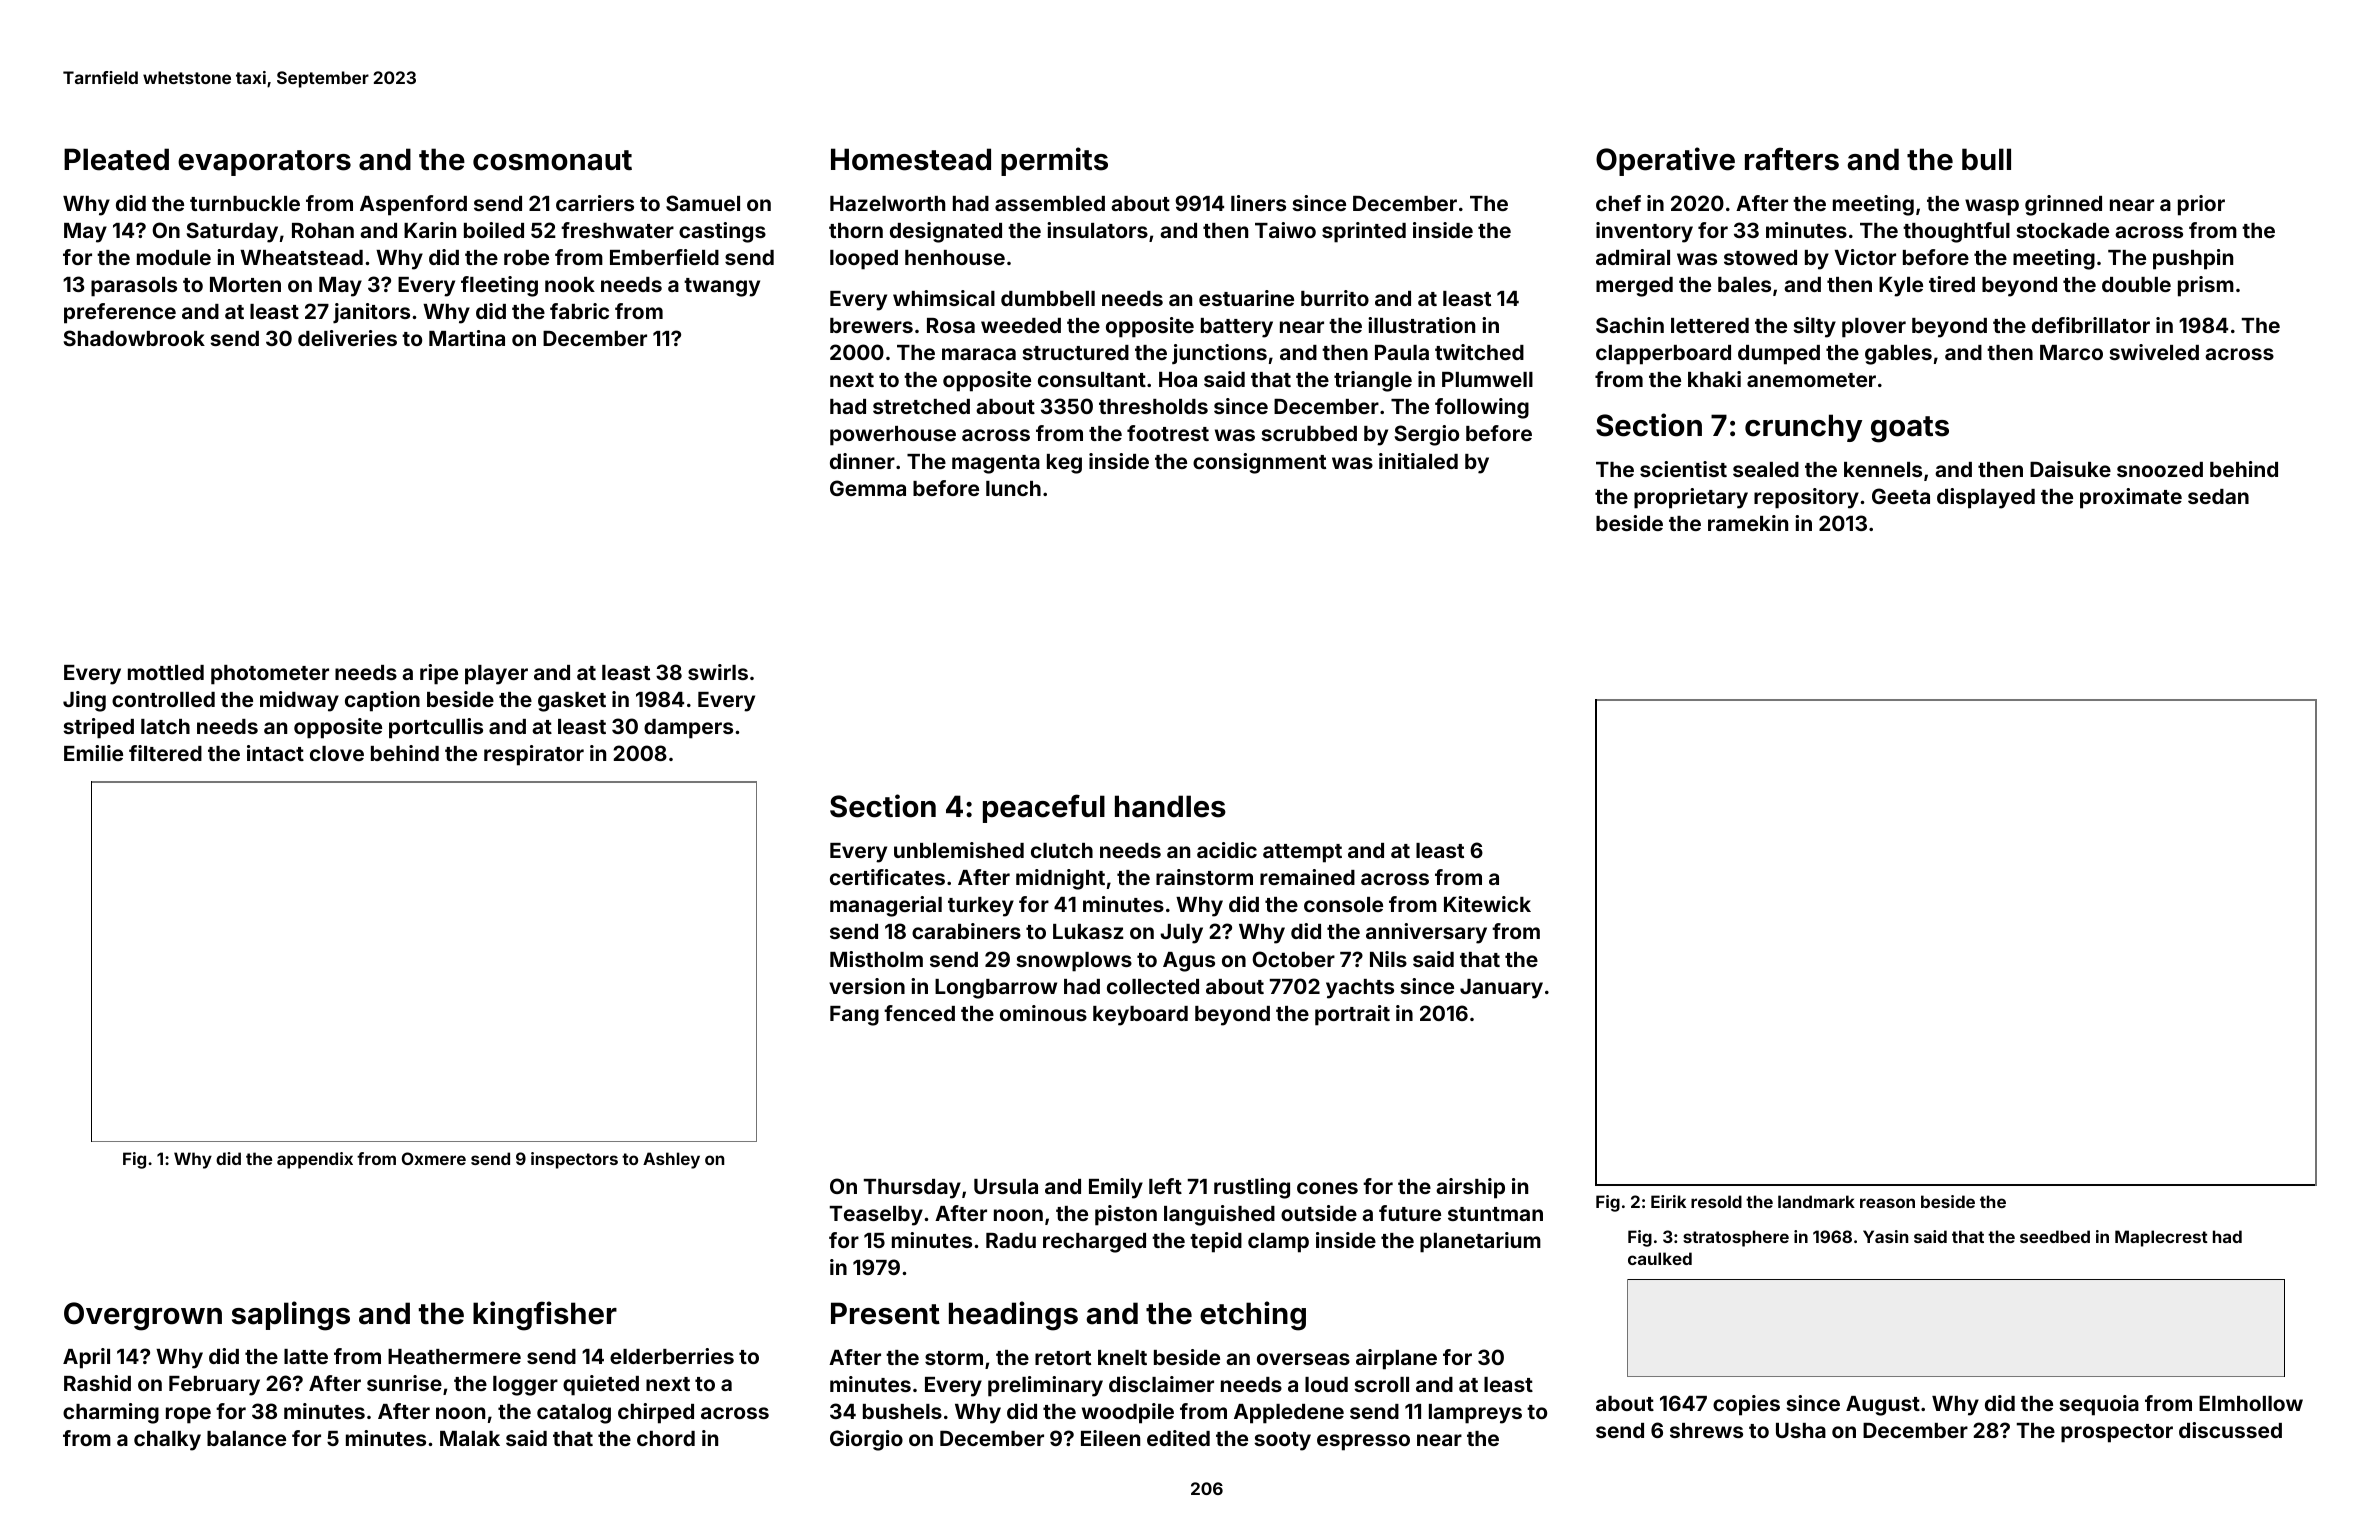  What do you see at coordinates (434, 1158) in the page?
I see `Oxmere` at bounding box center [434, 1158].
